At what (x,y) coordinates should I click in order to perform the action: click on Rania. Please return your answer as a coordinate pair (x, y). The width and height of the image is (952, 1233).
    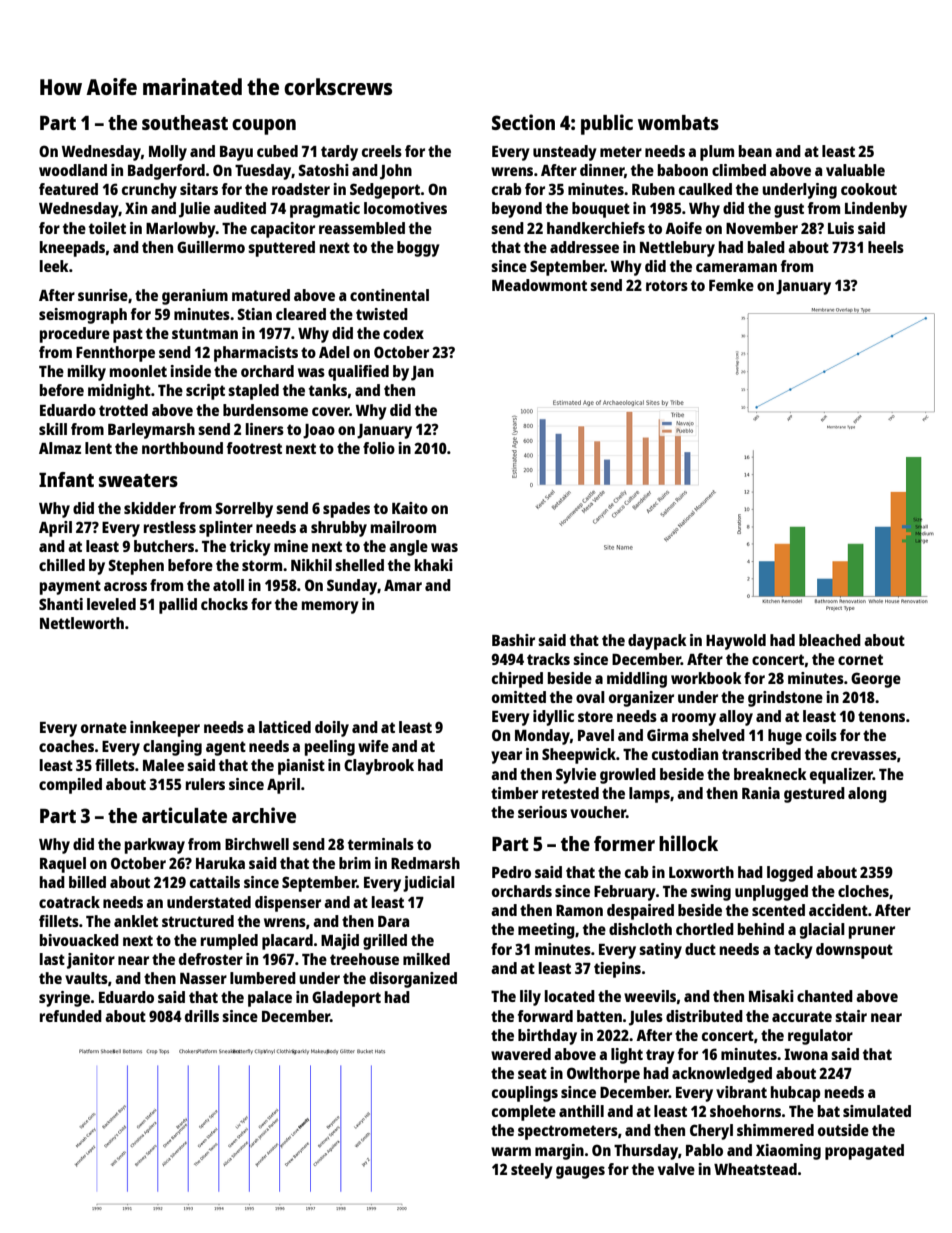
    Looking at the image, I should click on (761, 793).
